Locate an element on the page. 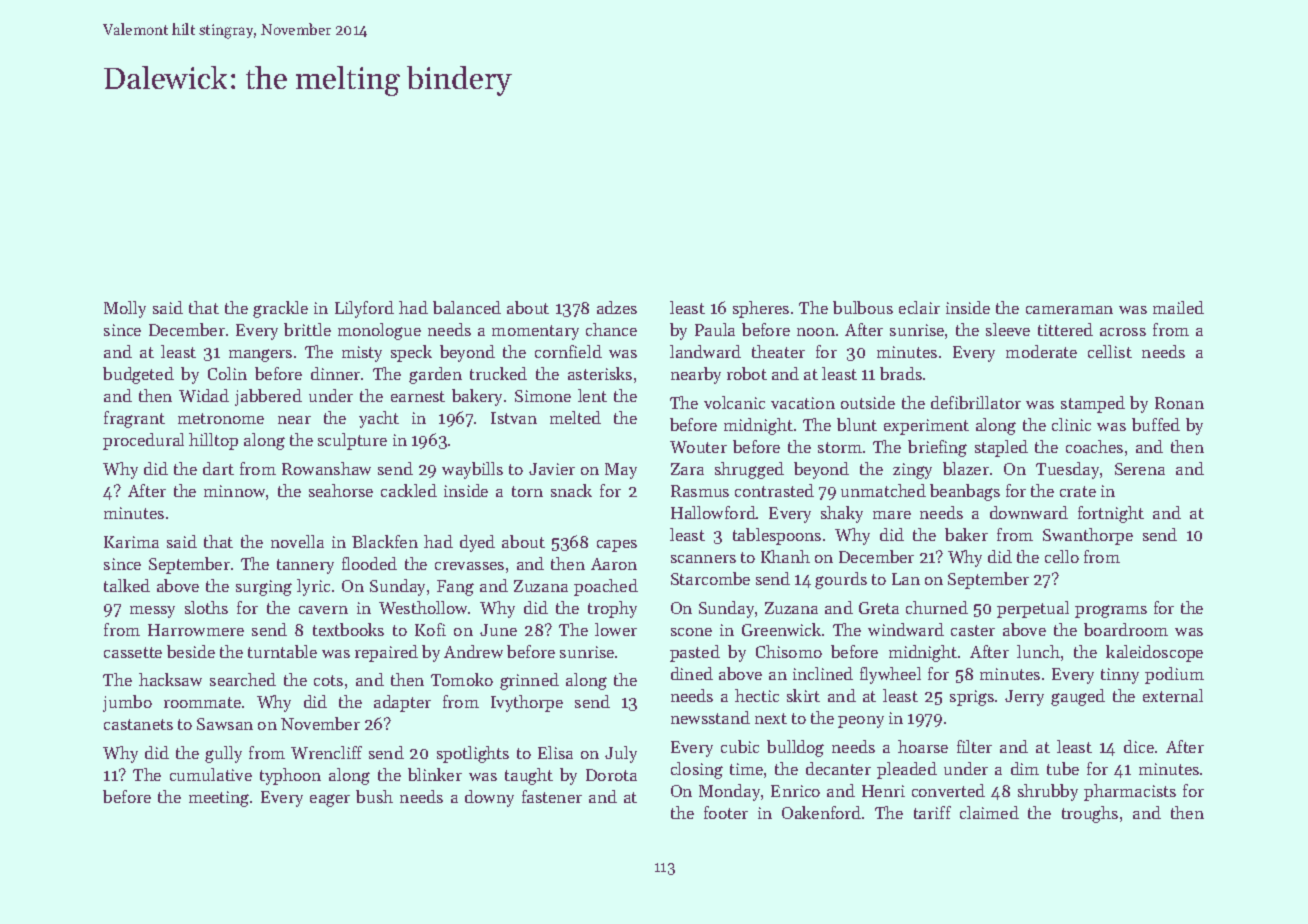  hacksaw is located at coordinates (170, 679).
